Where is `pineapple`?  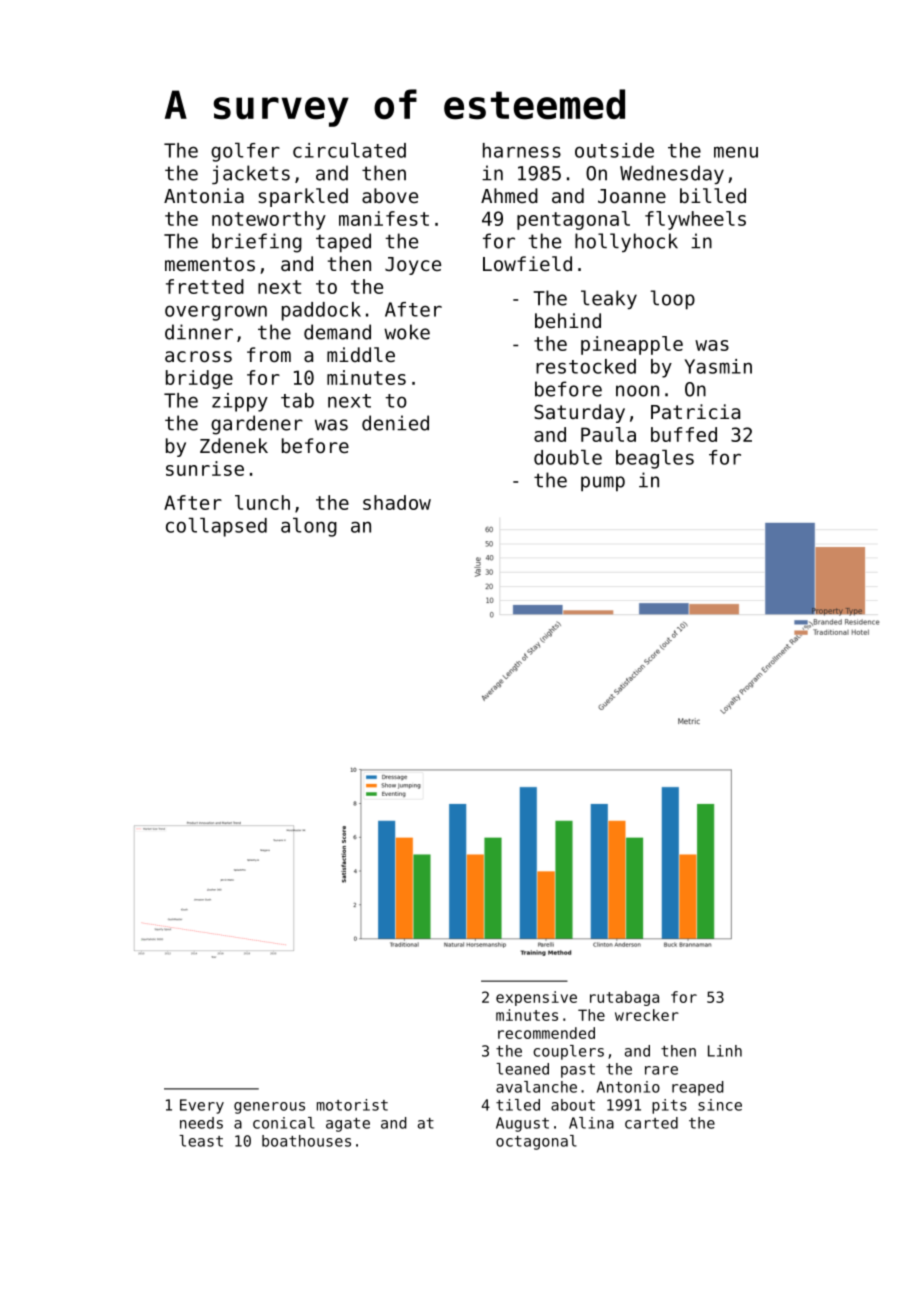 pineapple is located at coordinates (632, 345).
